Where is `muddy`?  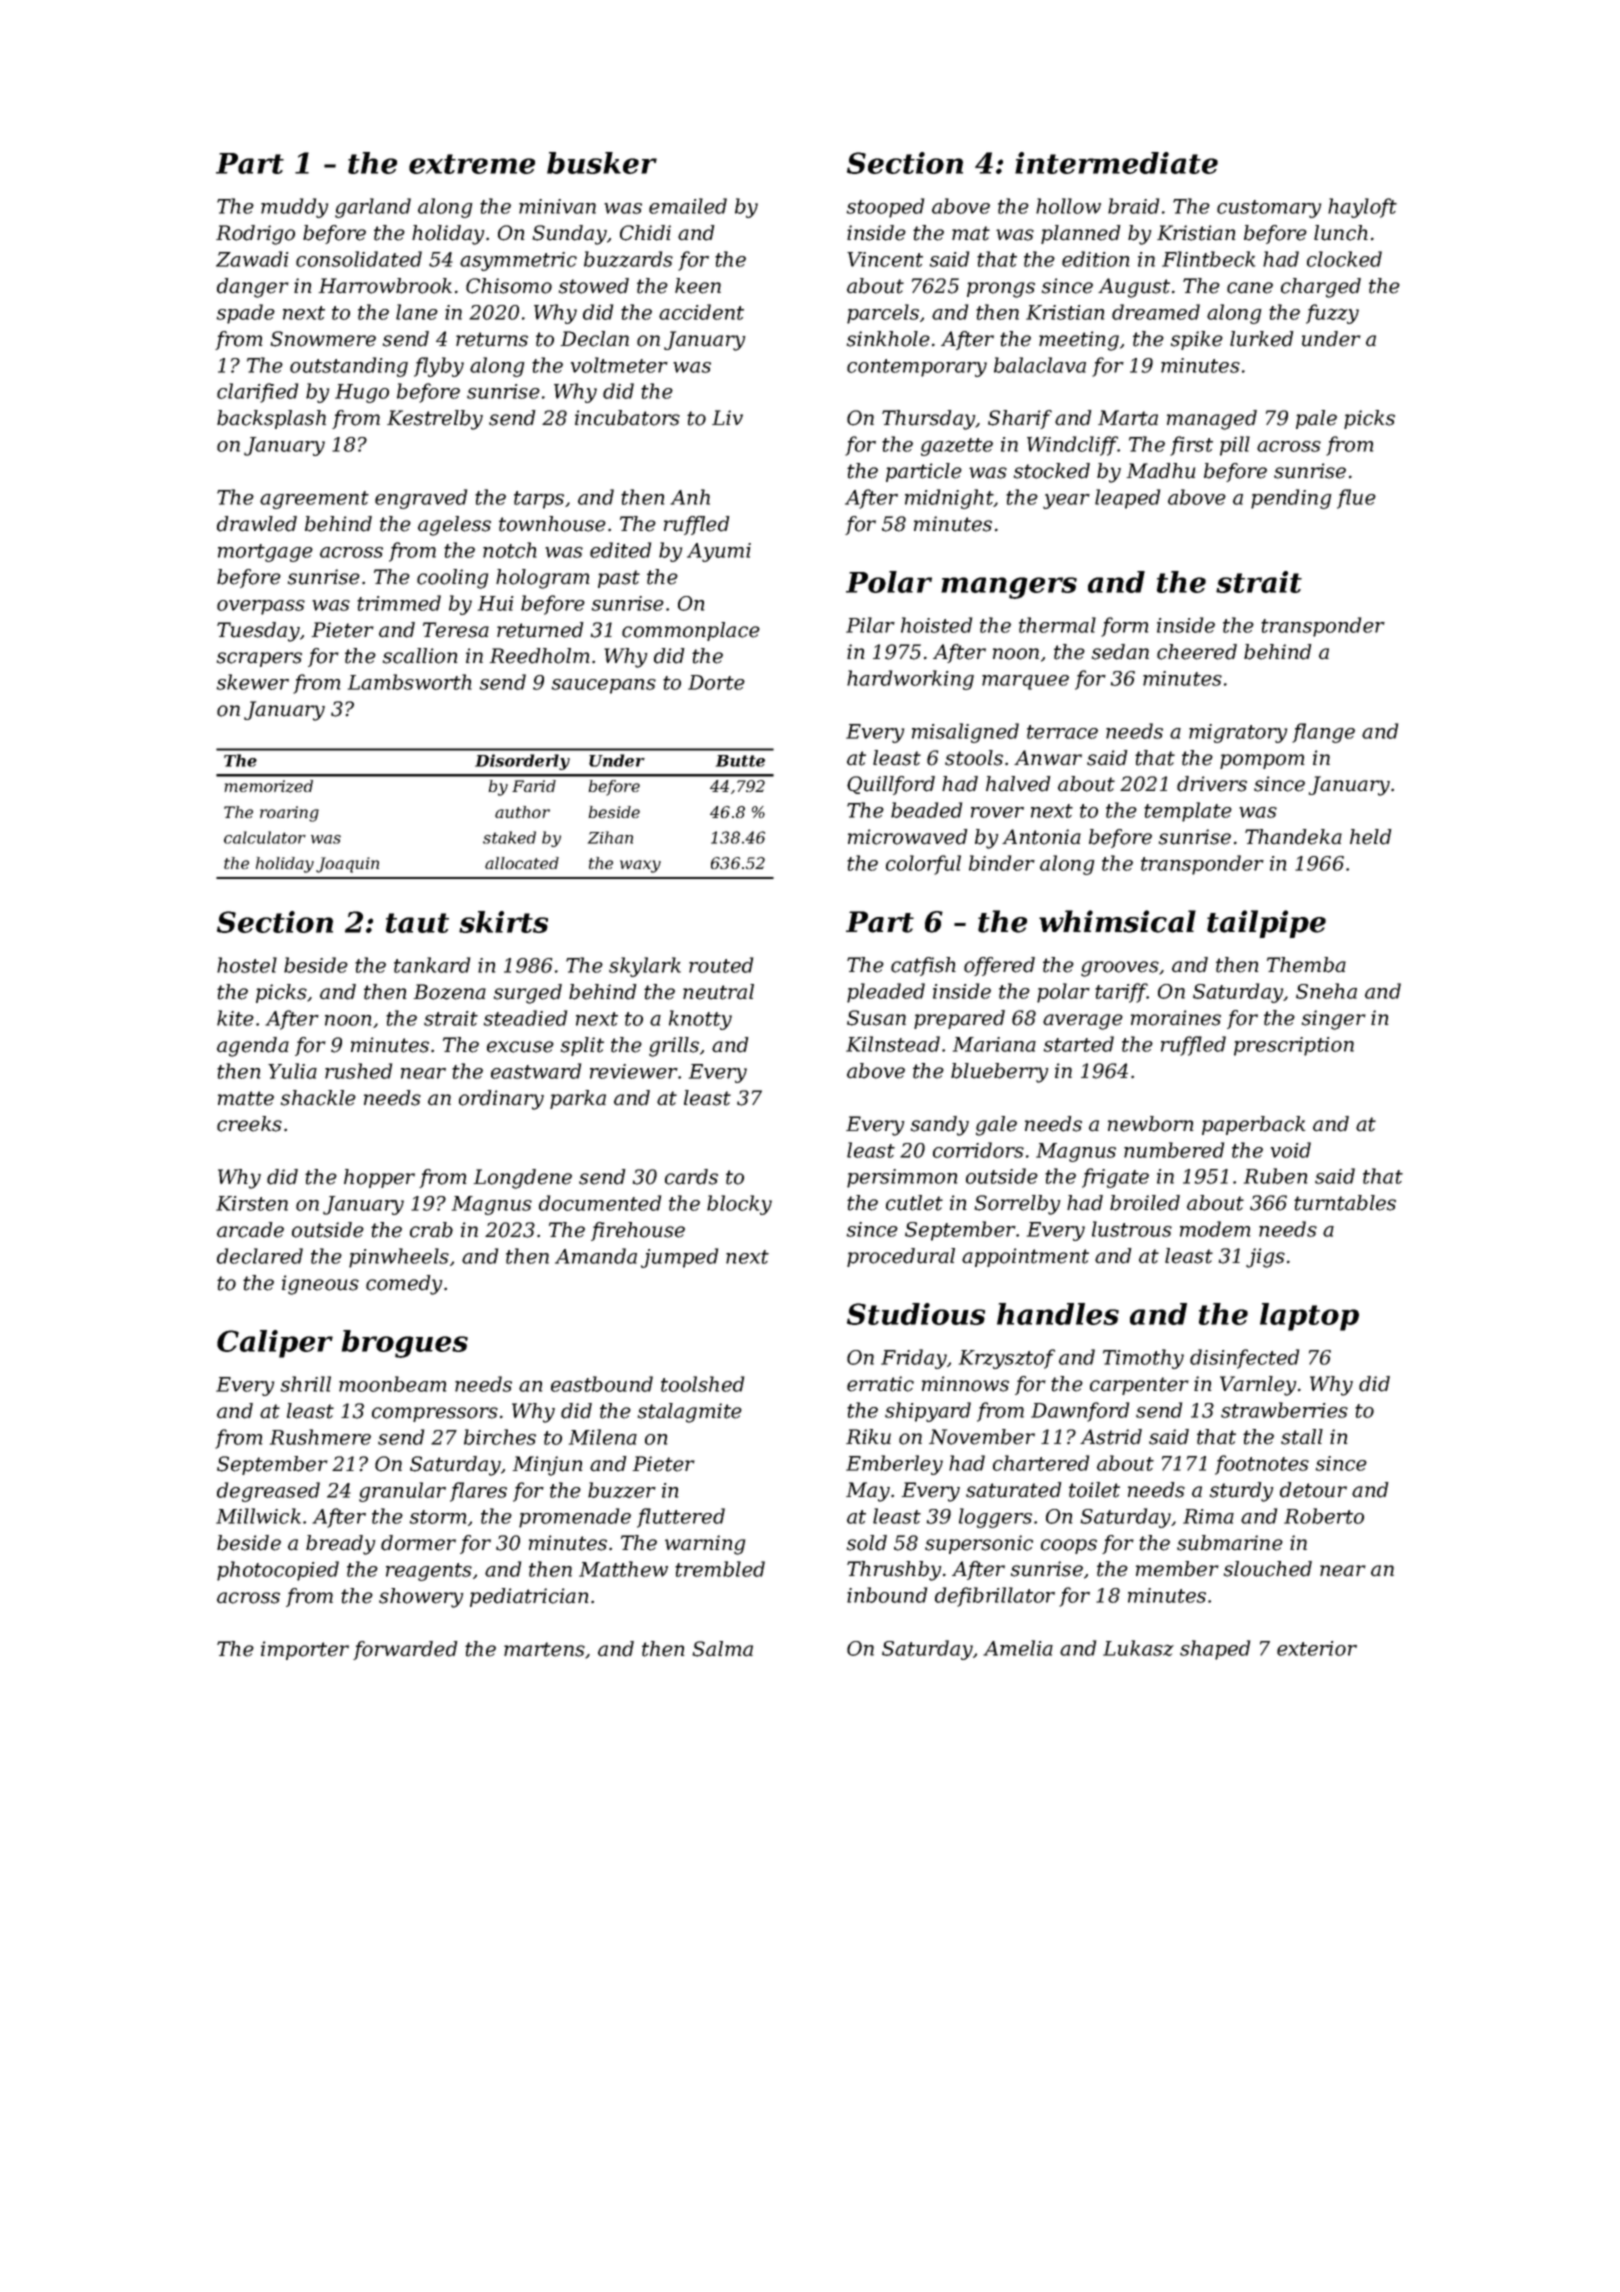
muddy is located at coordinates (294, 208).
